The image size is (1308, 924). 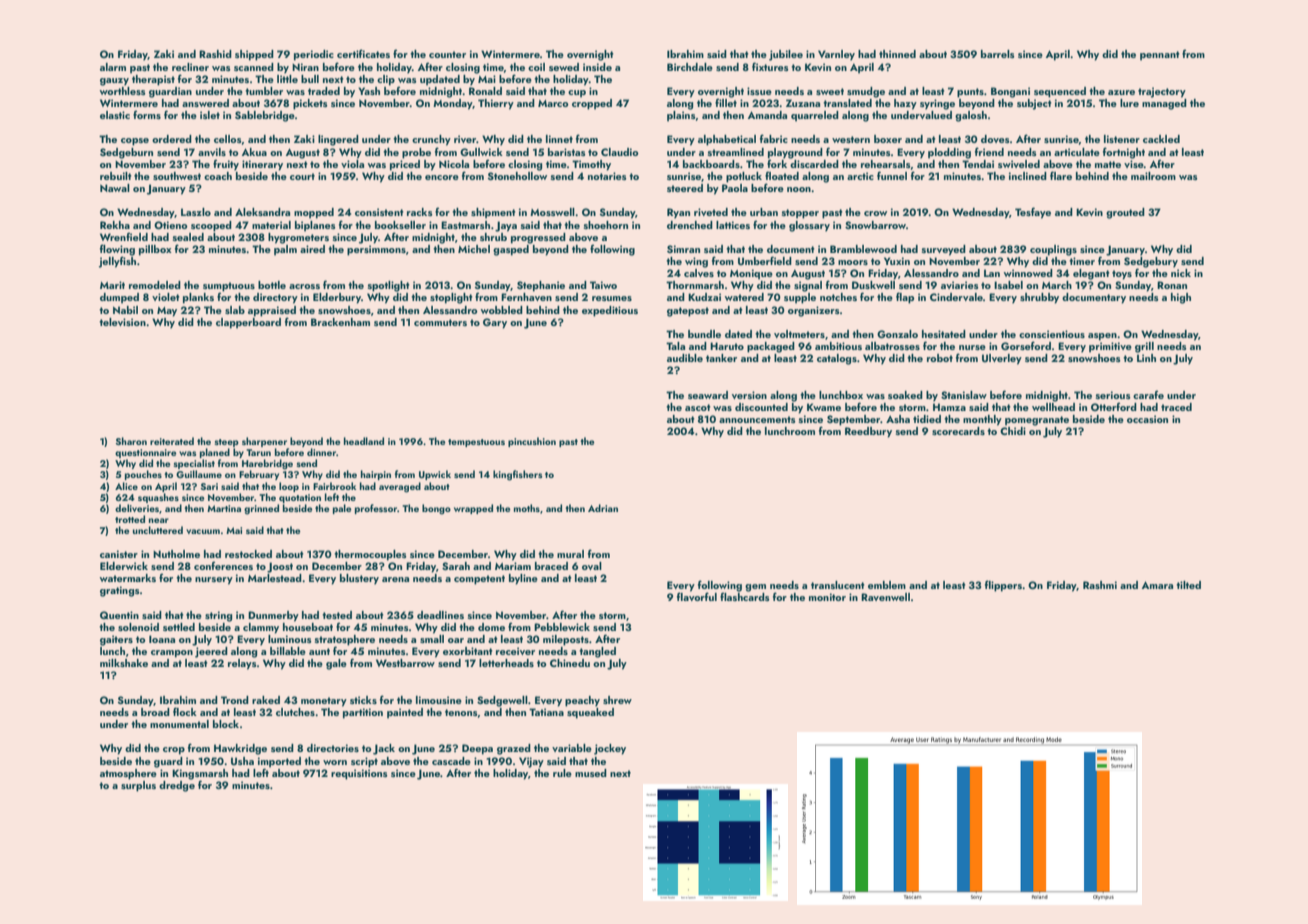 What do you see at coordinates (1181, 298) in the screenshot?
I see `high` at bounding box center [1181, 298].
